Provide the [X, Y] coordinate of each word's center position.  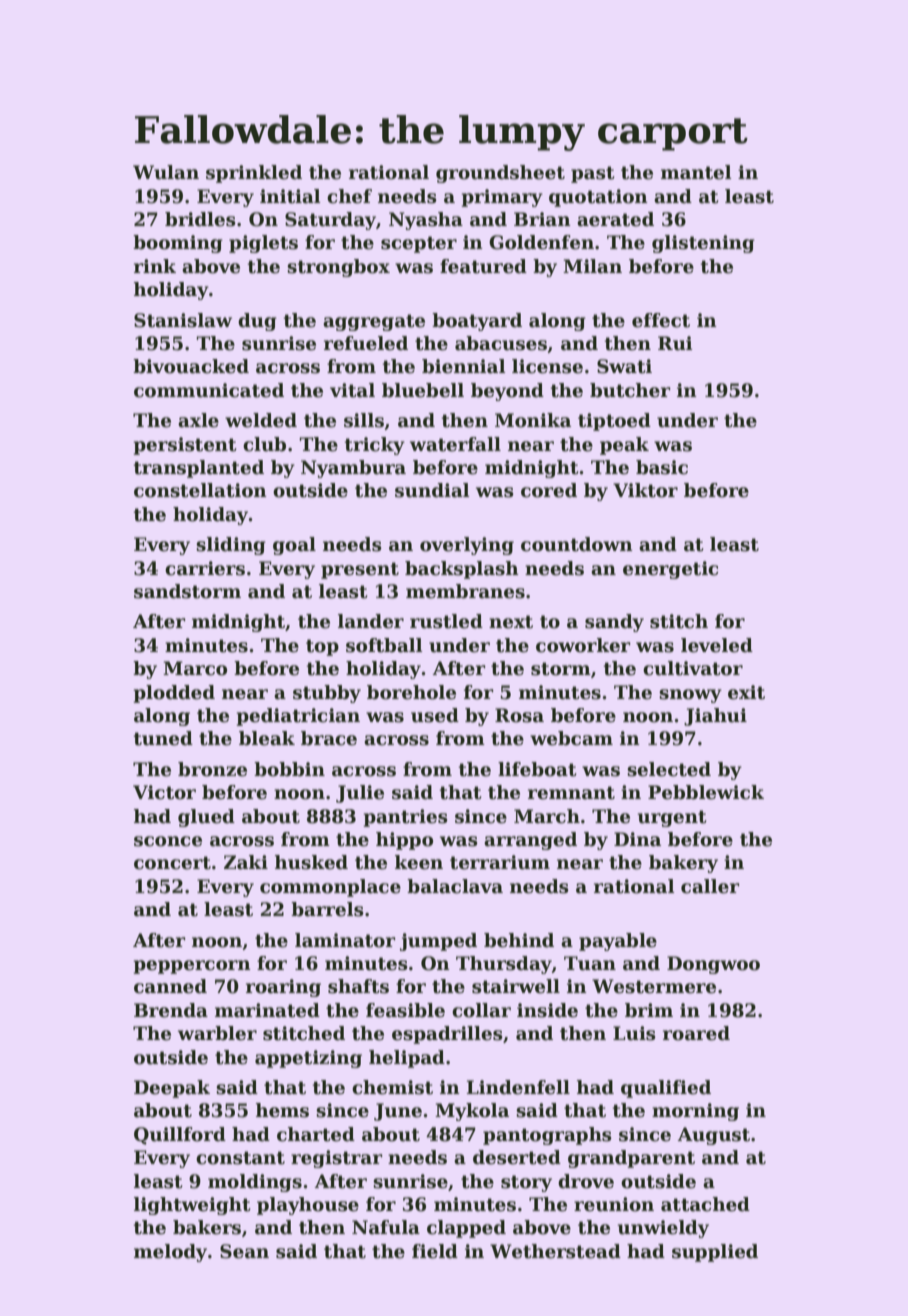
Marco [195, 668]
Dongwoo [713, 965]
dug [257, 322]
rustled [446, 621]
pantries [406, 818]
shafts [358, 986]
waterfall [455, 444]
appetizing [308, 1059]
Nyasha [426, 221]
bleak [267, 738]
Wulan [166, 172]
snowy [690, 696]
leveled [717, 645]
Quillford [180, 1136]
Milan [592, 266]
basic [662, 467]
